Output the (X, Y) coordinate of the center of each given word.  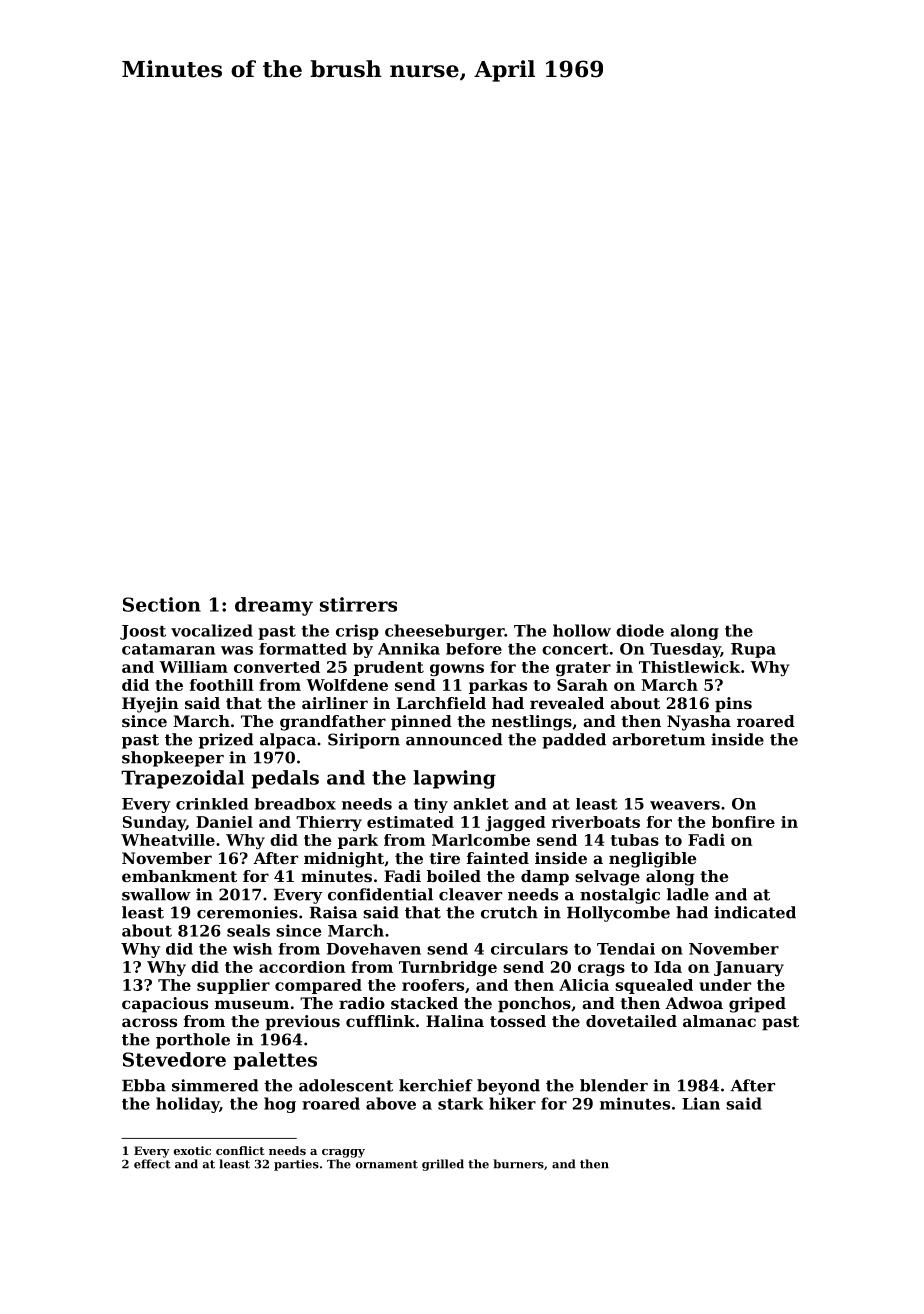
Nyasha (699, 723)
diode (640, 630)
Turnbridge (448, 968)
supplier (233, 986)
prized (226, 741)
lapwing (454, 779)
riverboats (596, 822)
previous (302, 1023)
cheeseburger (444, 632)
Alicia (584, 985)
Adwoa (694, 1003)
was (237, 650)
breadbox (295, 804)
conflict (240, 1150)
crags (601, 970)
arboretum (658, 739)
